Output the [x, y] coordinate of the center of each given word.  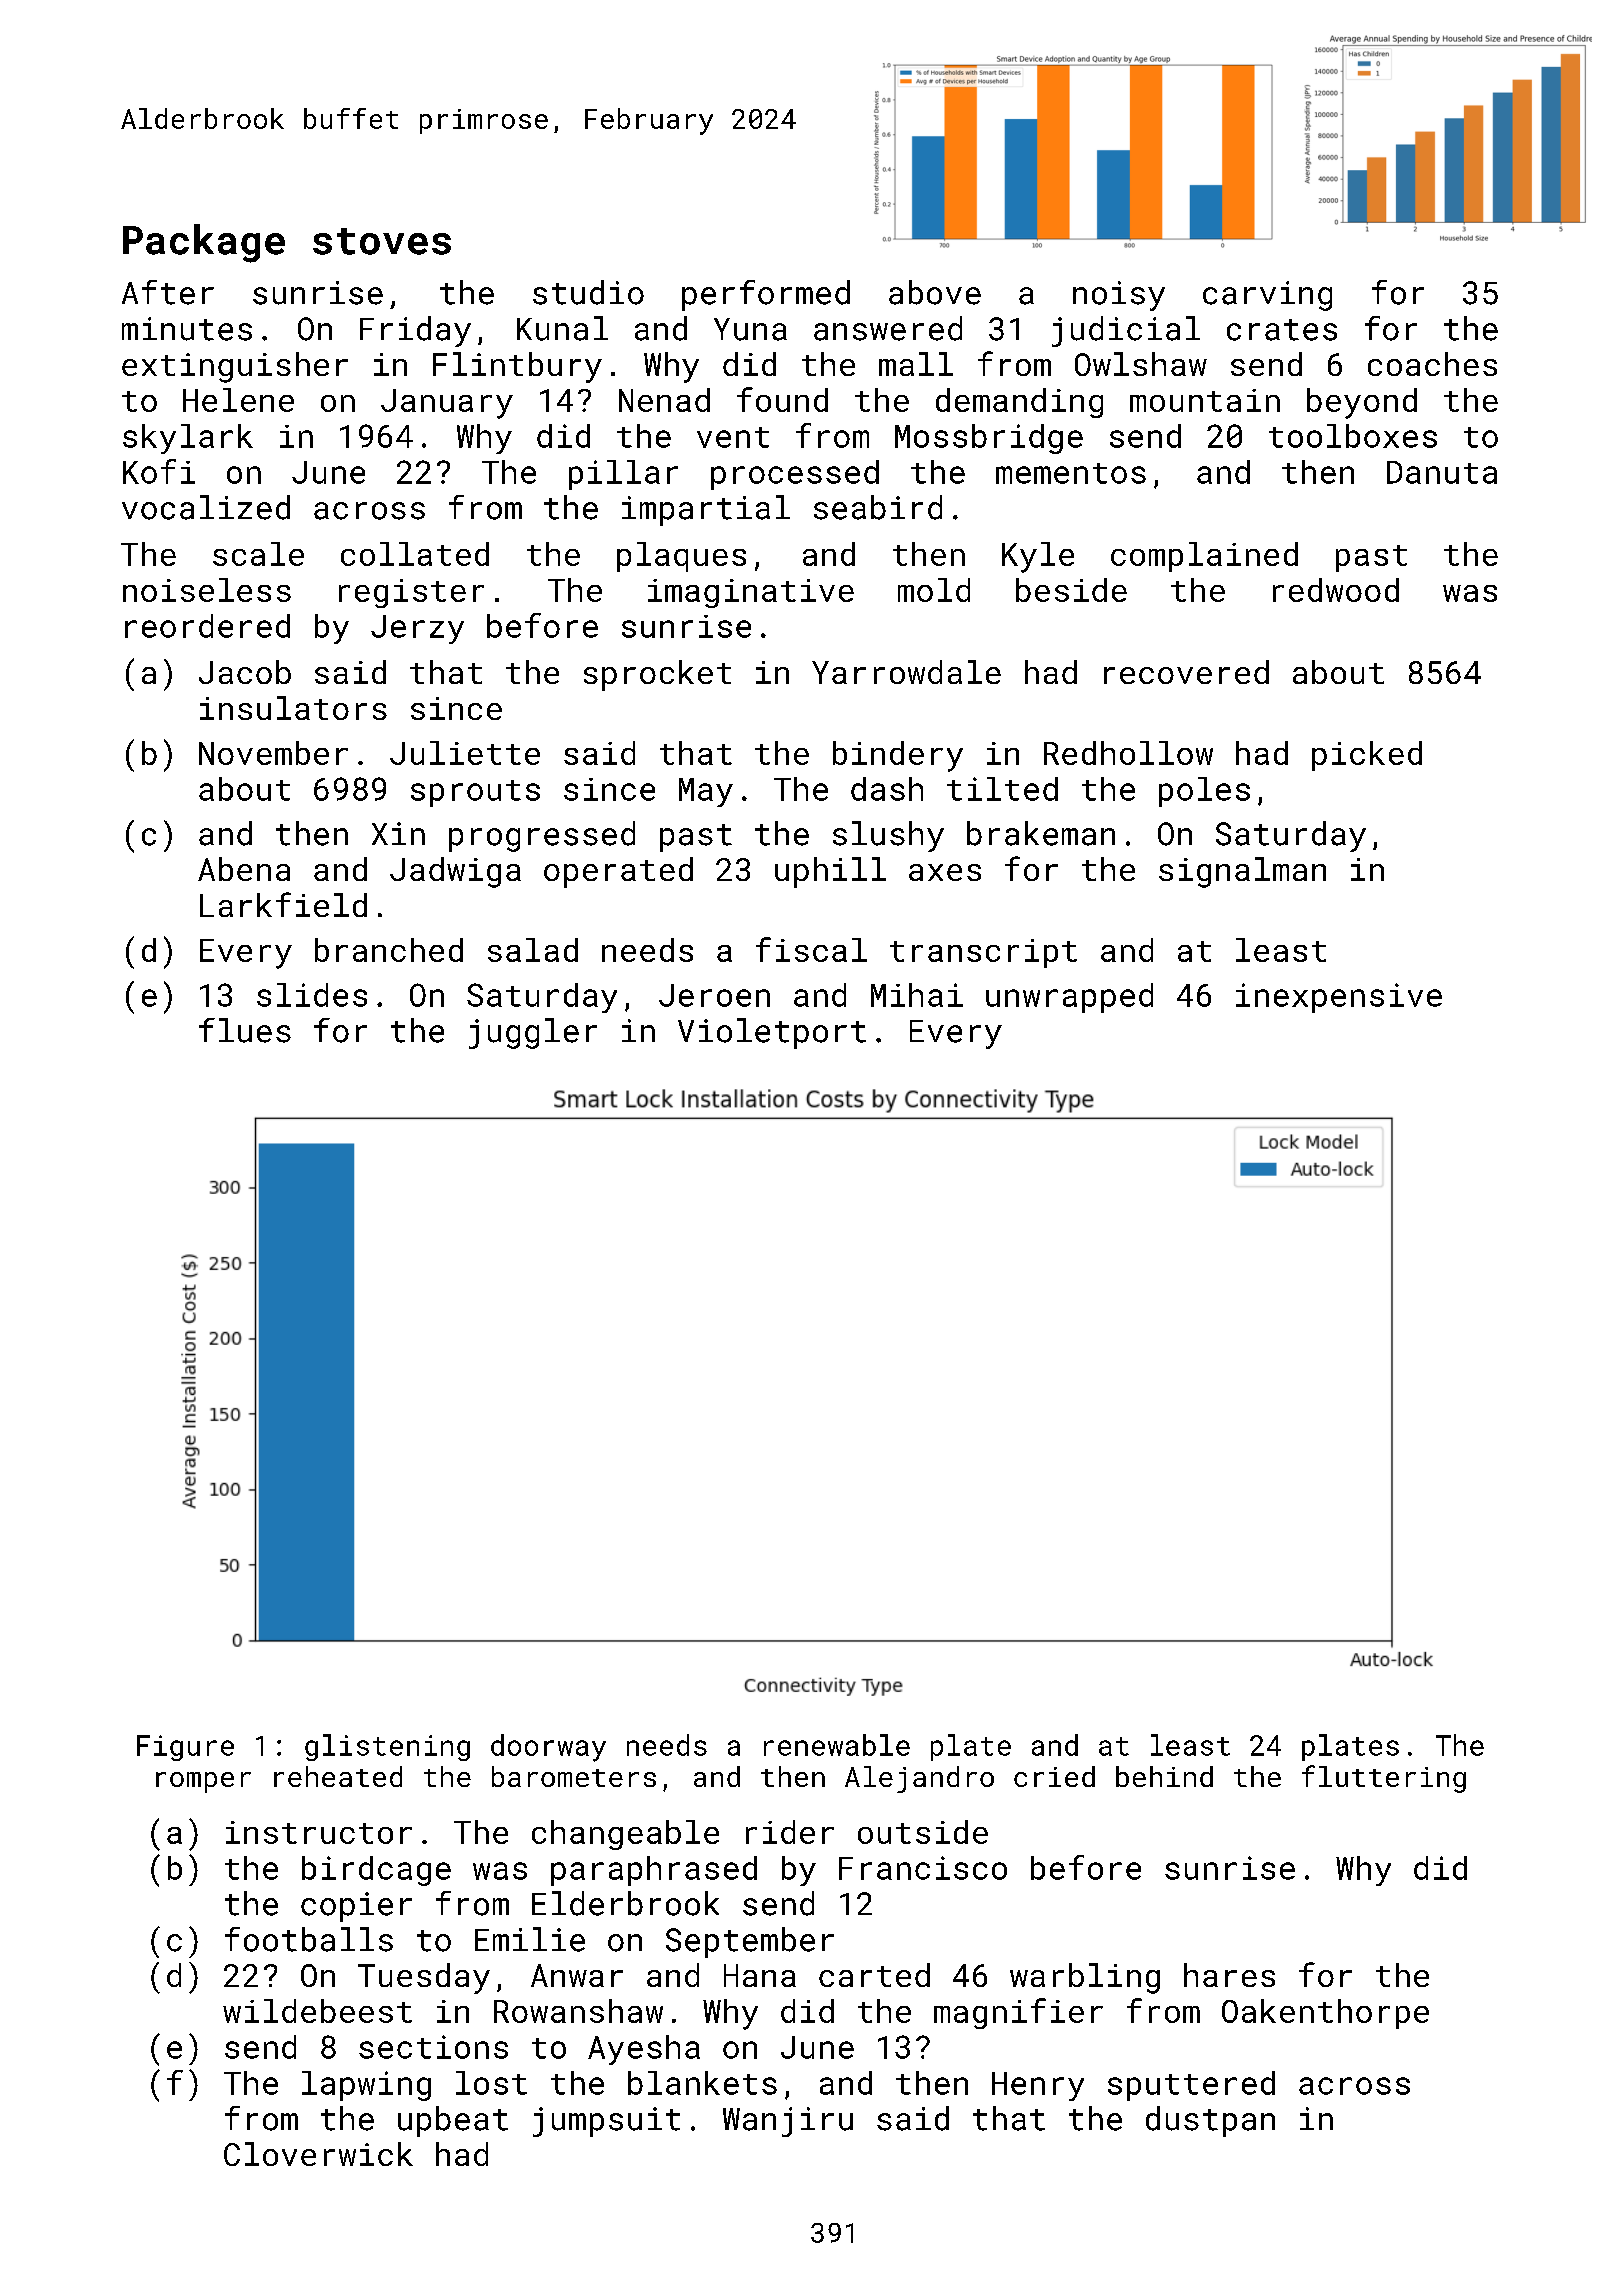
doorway [548, 1748]
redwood [1336, 590]
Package [204, 243]
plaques [681, 557]
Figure [185, 1748]
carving [1267, 296]
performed [766, 295]
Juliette [465, 753]
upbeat [453, 2121]
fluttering [1384, 1779]
